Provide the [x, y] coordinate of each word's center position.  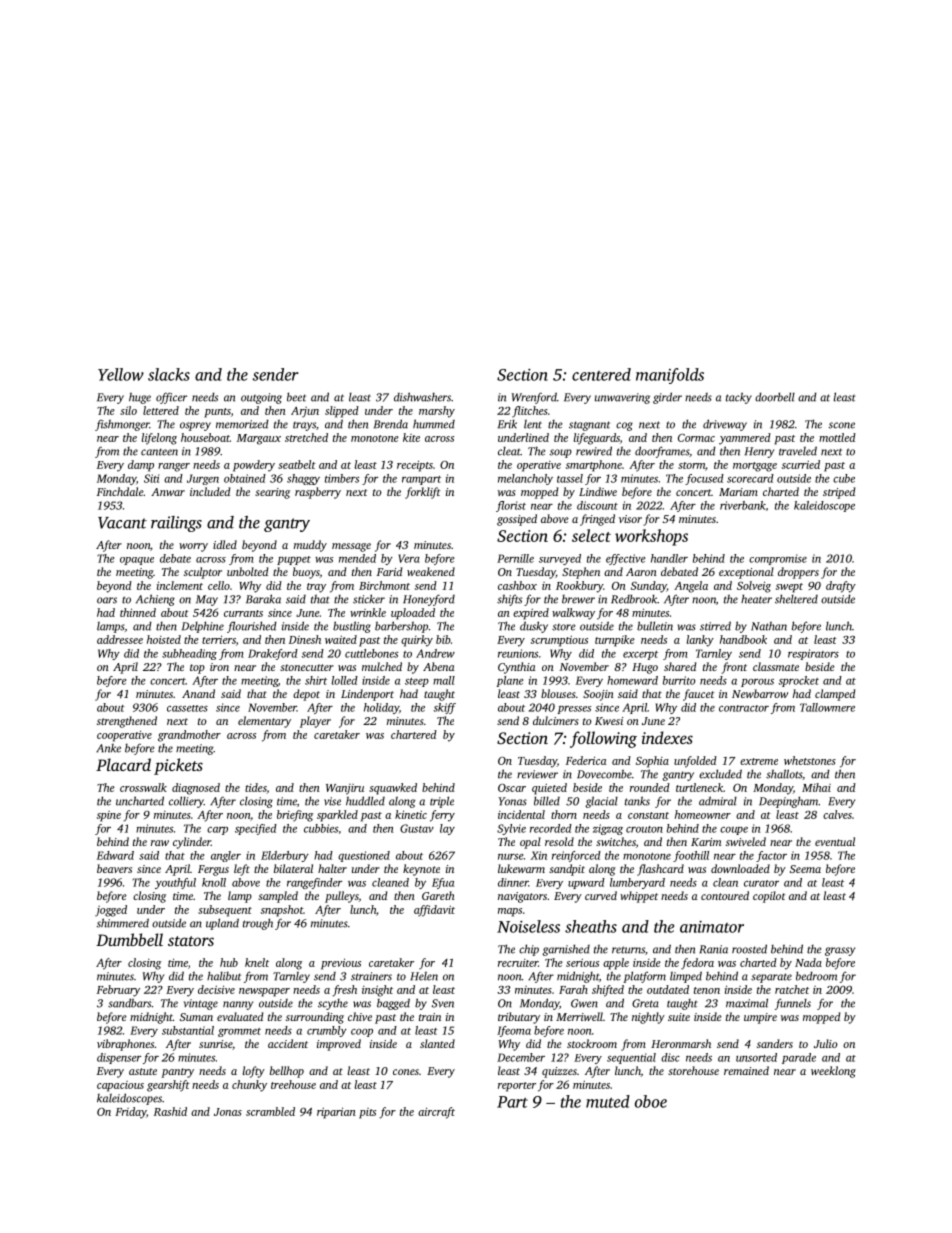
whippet [639, 897]
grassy [840, 951]
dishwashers [422, 397]
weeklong [833, 1072]
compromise [778, 559]
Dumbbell [129, 939]
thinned [138, 612]
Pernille [515, 558]
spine [109, 816]
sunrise [215, 1044]
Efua [443, 883]
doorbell [775, 397]
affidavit [434, 911]
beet [296, 397]
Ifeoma [514, 1031]
